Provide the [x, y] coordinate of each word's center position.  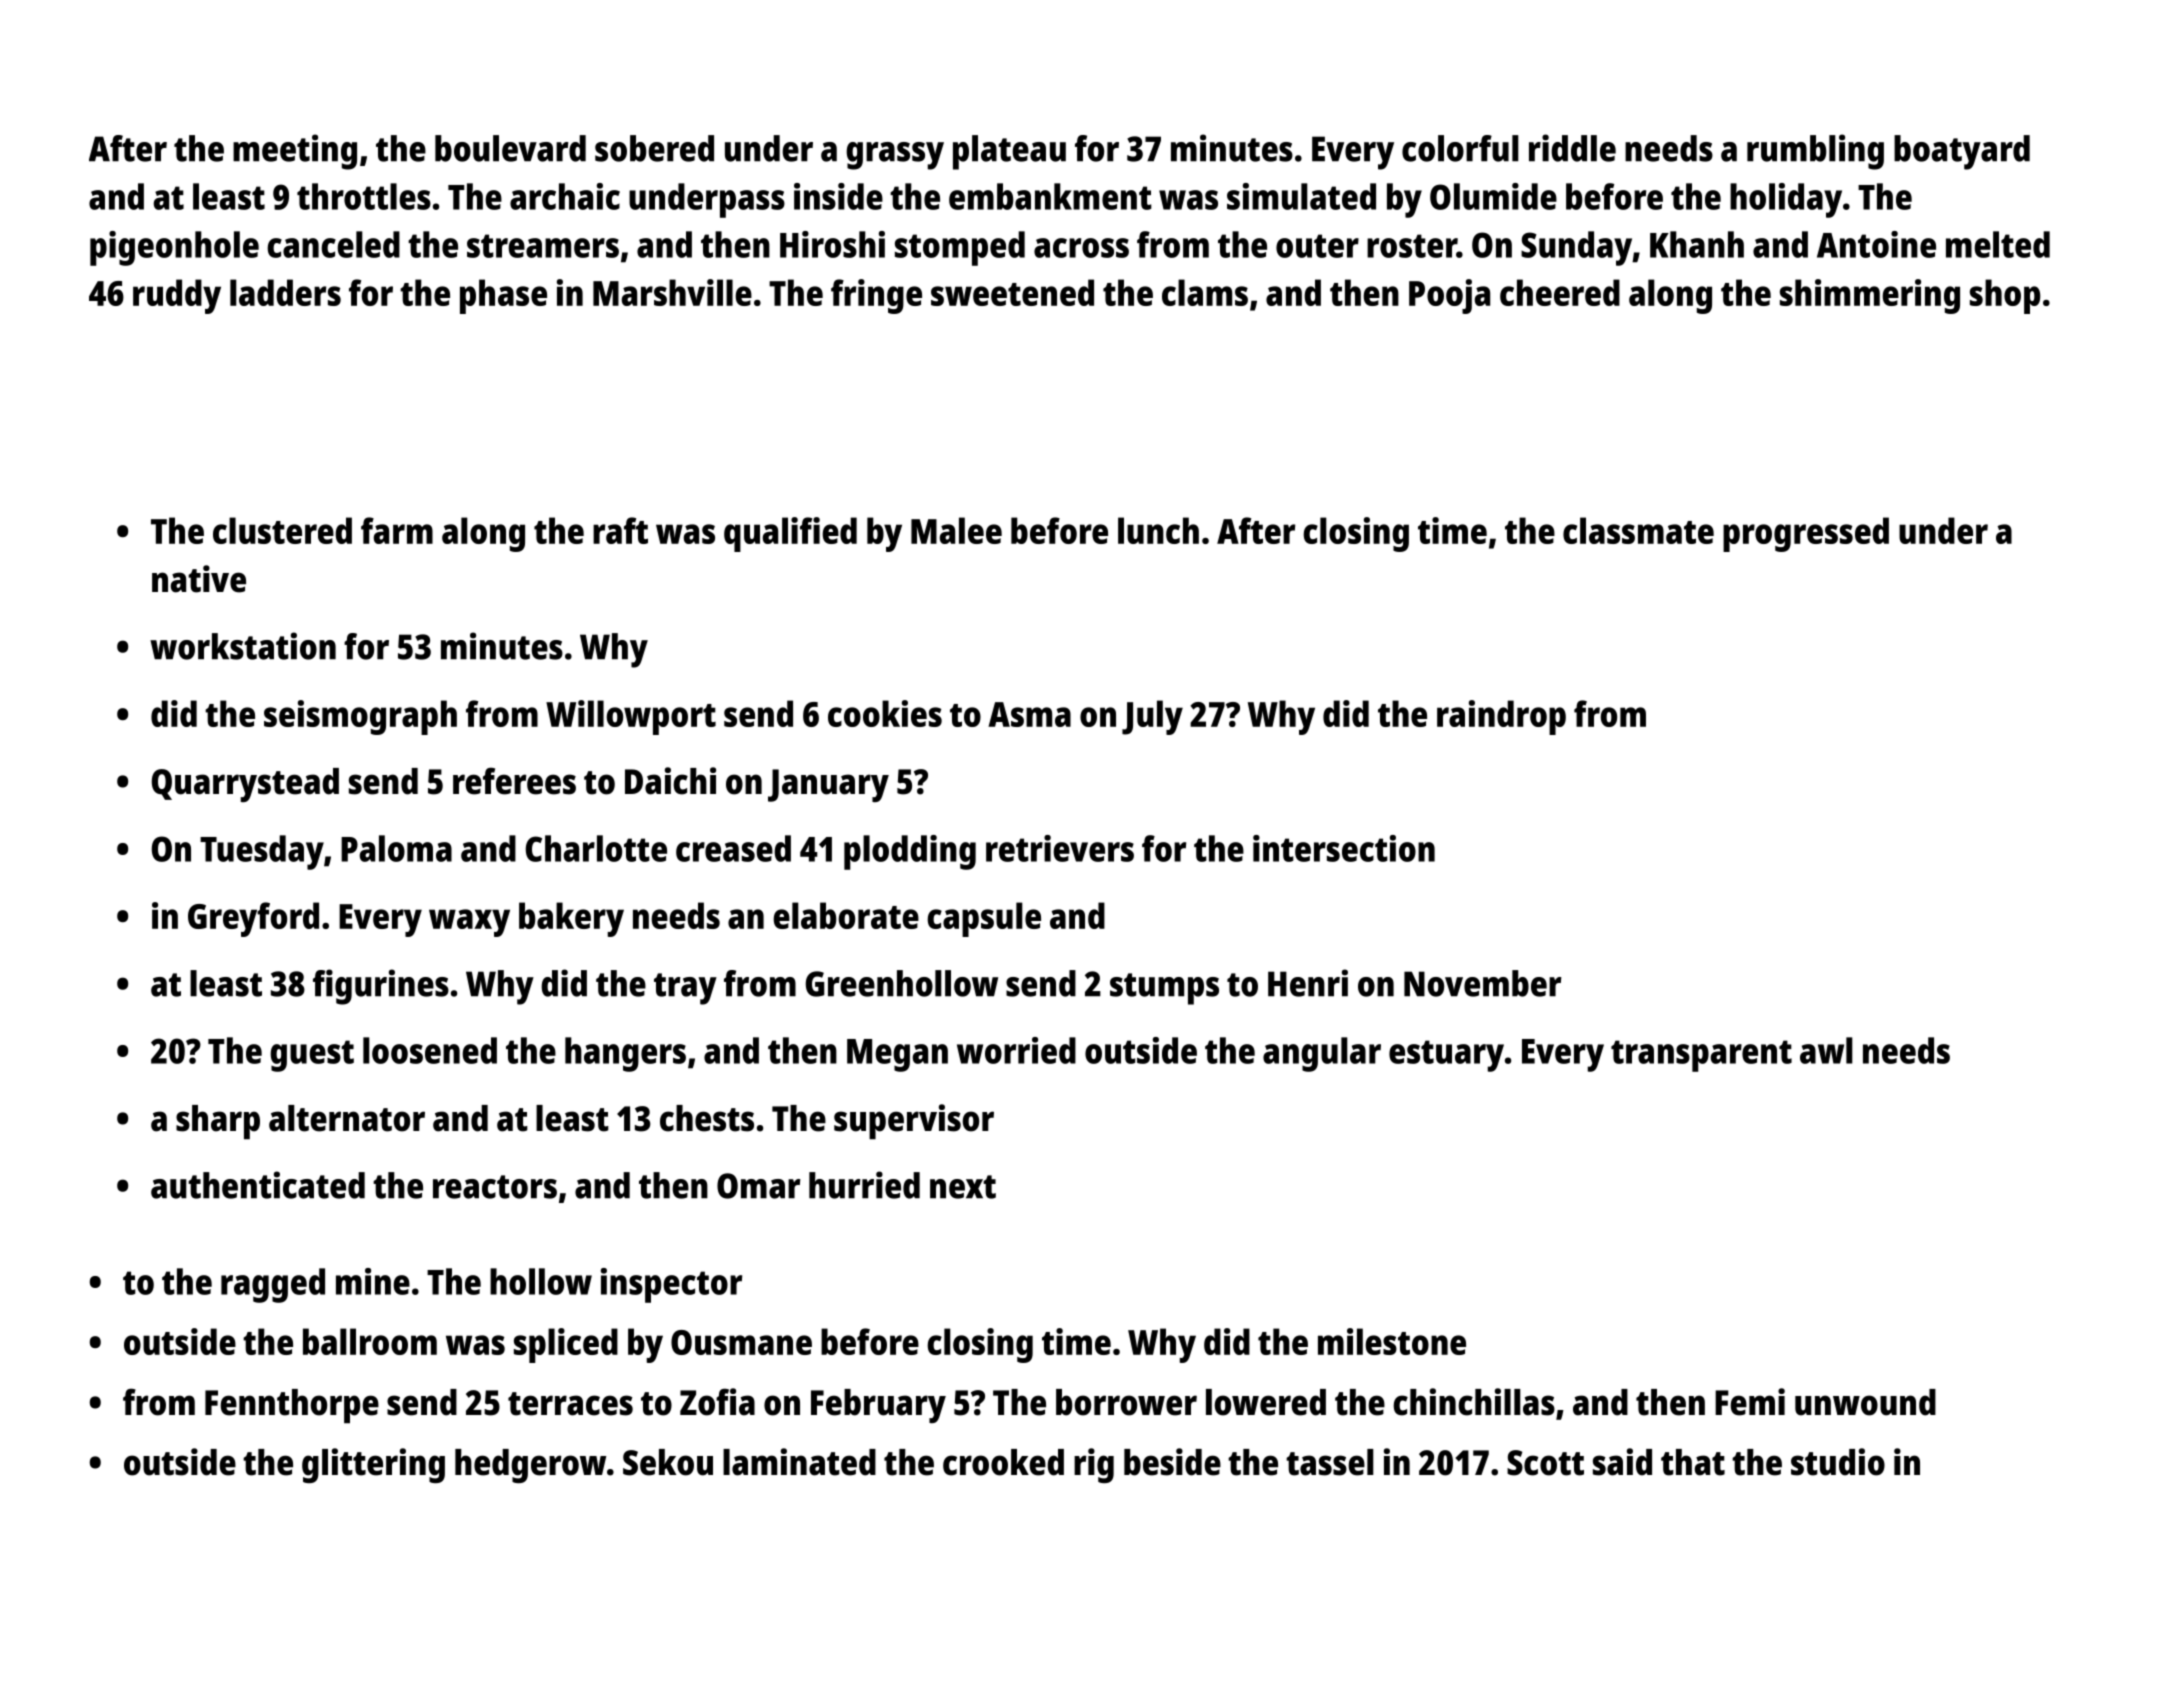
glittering [373, 1465]
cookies [885, 713]
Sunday [1576, 248]
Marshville [672, 292]
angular [1322, 1054]
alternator [347, 1118]
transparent [1701, 1056]
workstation [243, 646]
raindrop [1501, 717]
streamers [543, 246]
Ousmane [741, 1342]
